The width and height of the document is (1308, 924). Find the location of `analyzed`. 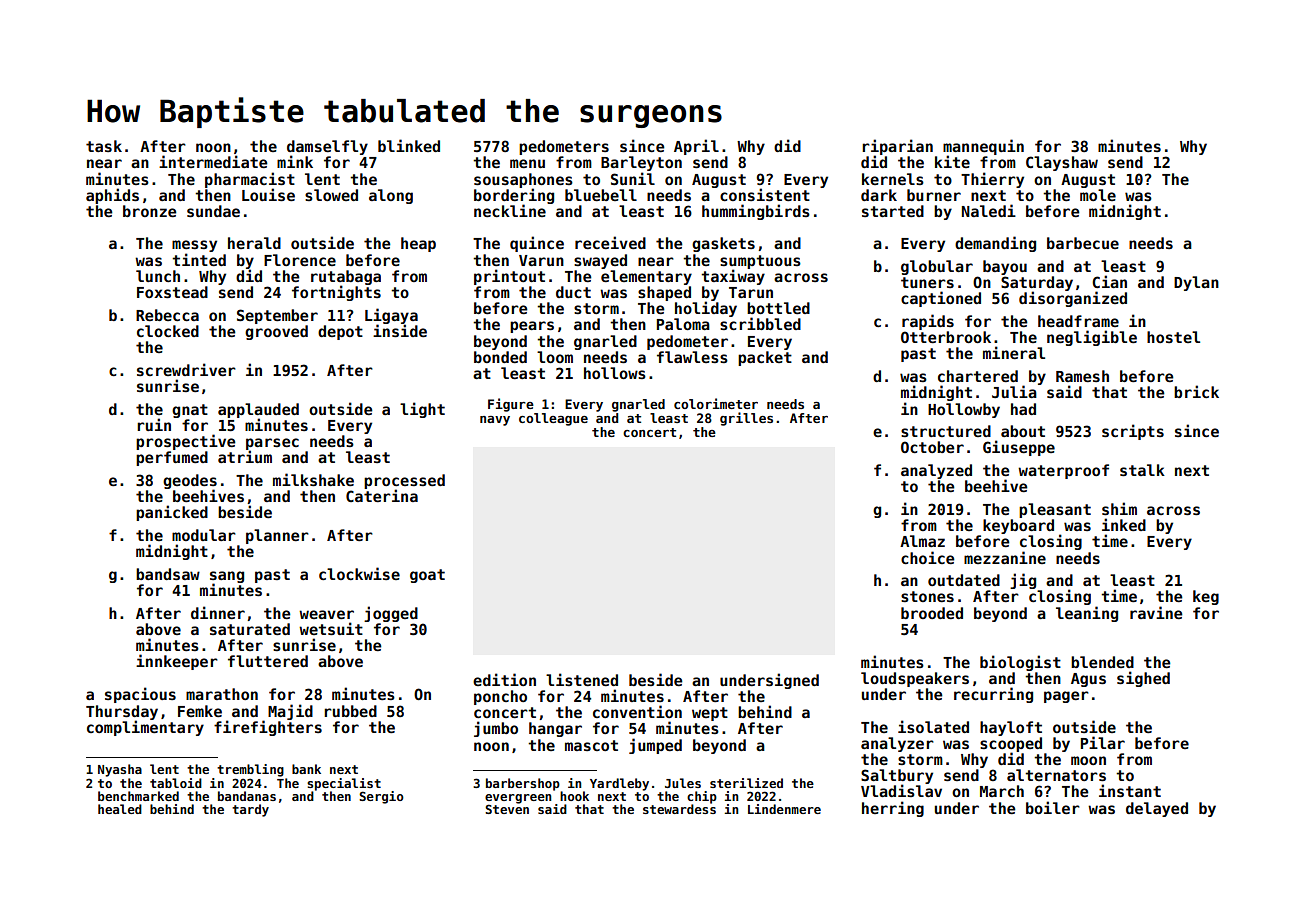

analyzed is located at coordinates (936, 471).
